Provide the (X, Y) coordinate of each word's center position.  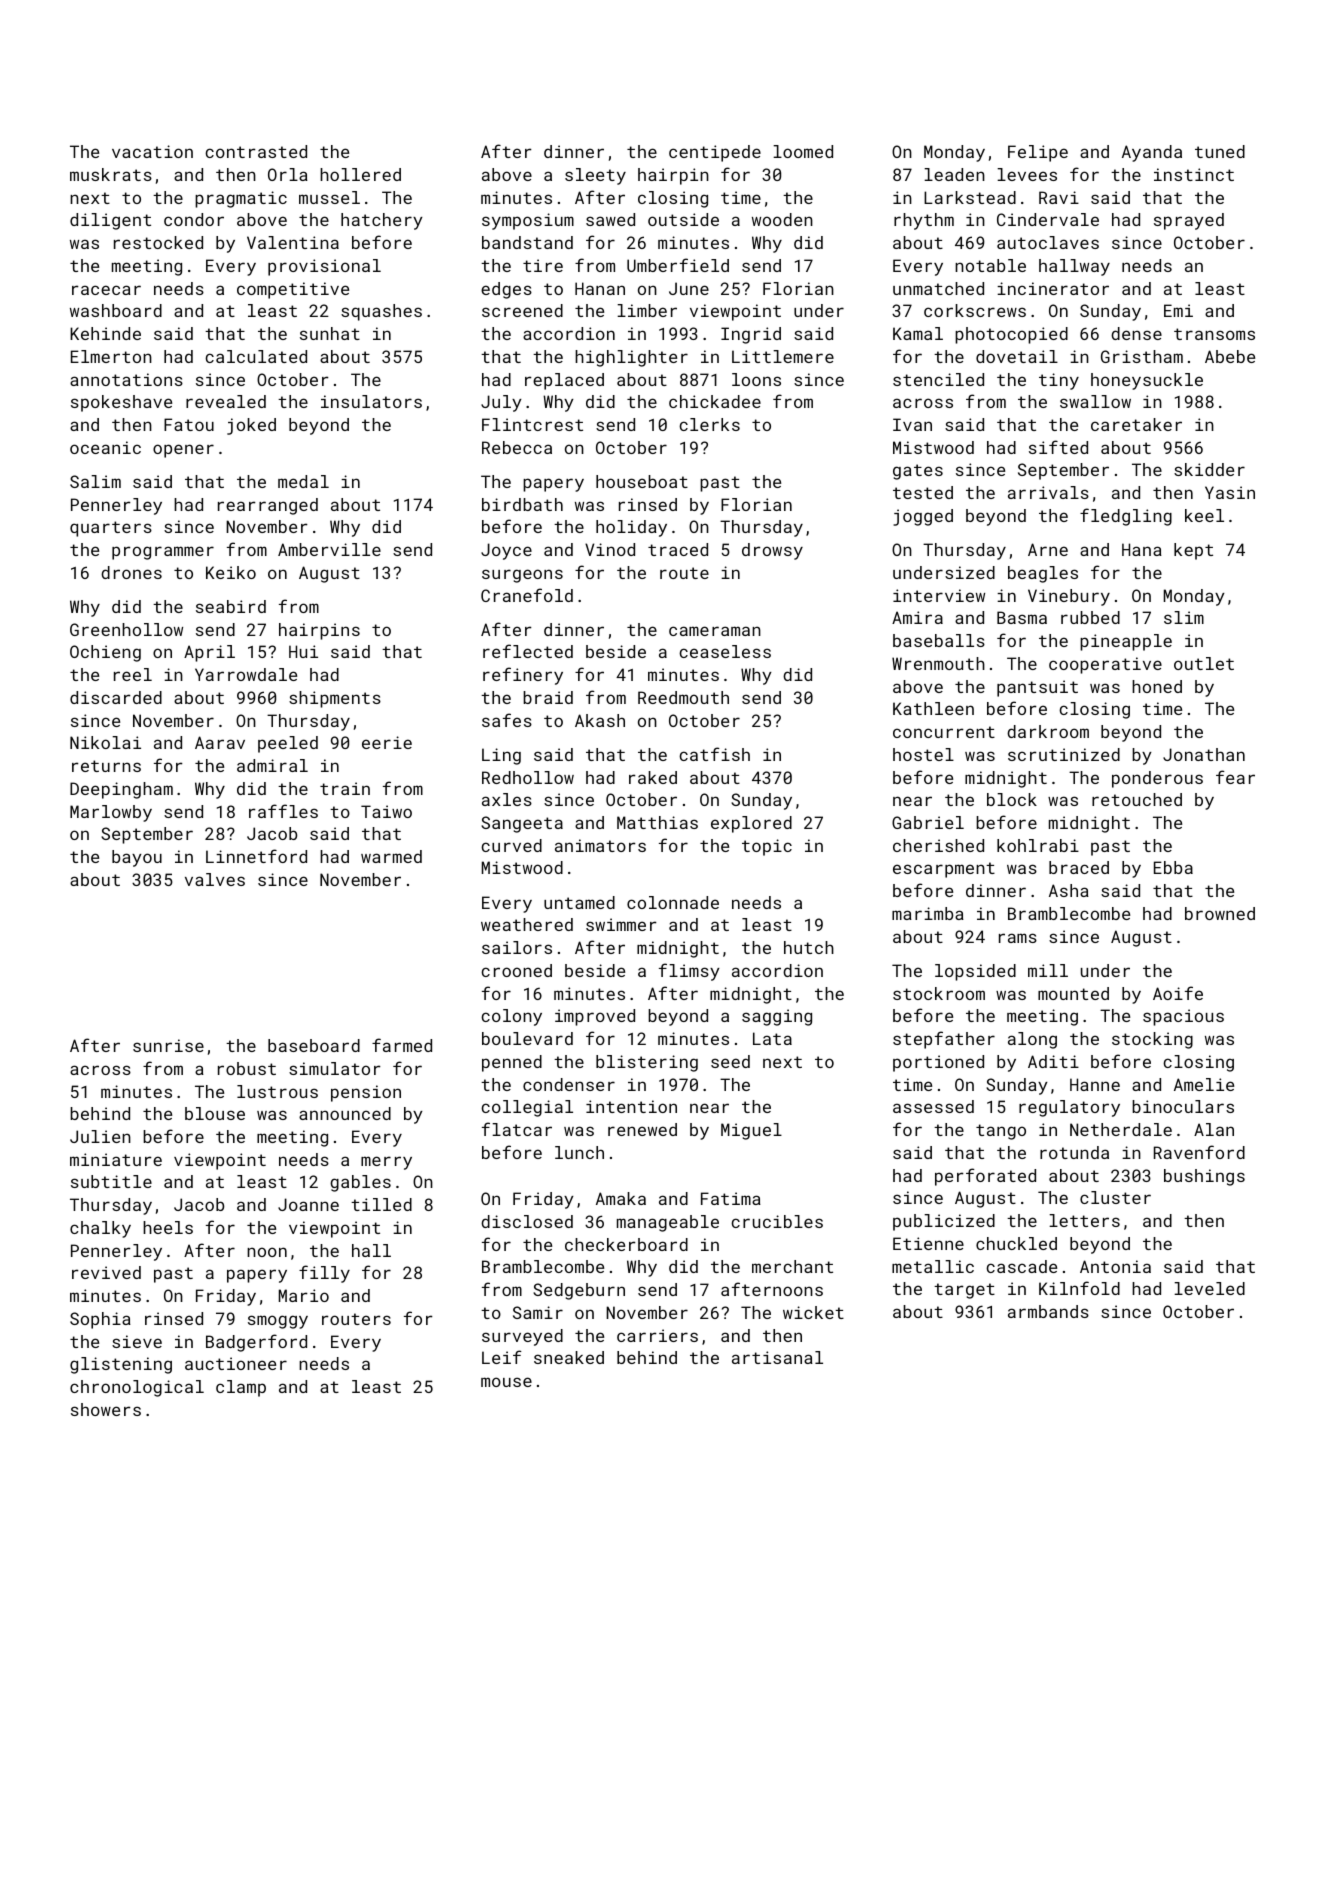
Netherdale (1121, 1129)
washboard (116, 310)
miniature (116, 1159)
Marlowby (111, 813)
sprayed (1189, 221)
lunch (579, 1152)
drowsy (772, 551)
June (689, 288)
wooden (782, 219)
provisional (324, 267)
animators (600, 845)
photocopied (1011, 335)
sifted (1058, 447)
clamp (241, 1388)
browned (1220, 913)
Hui (303, 651)
